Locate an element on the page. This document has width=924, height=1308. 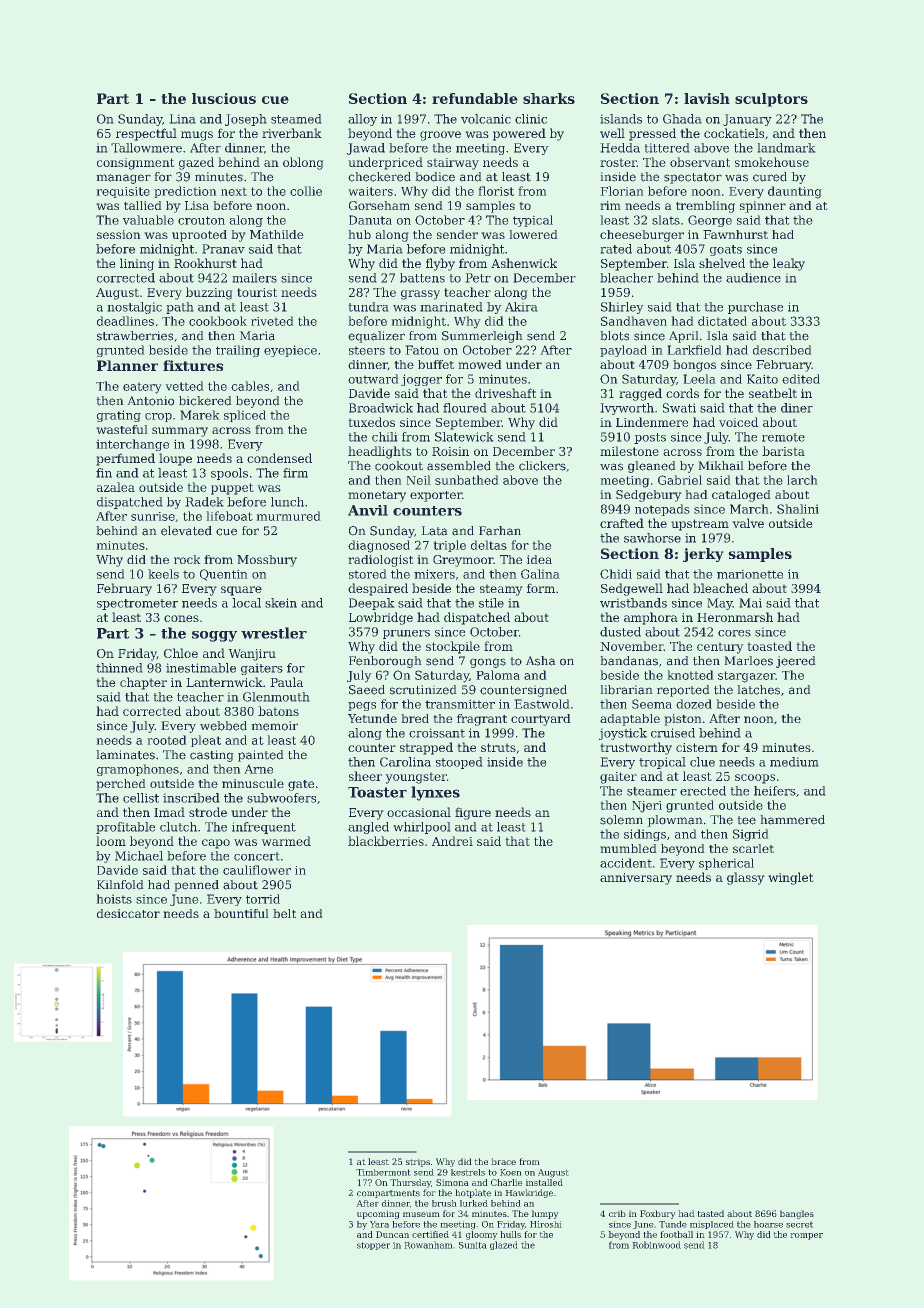
winglet is located at coordinates (791, 878).
